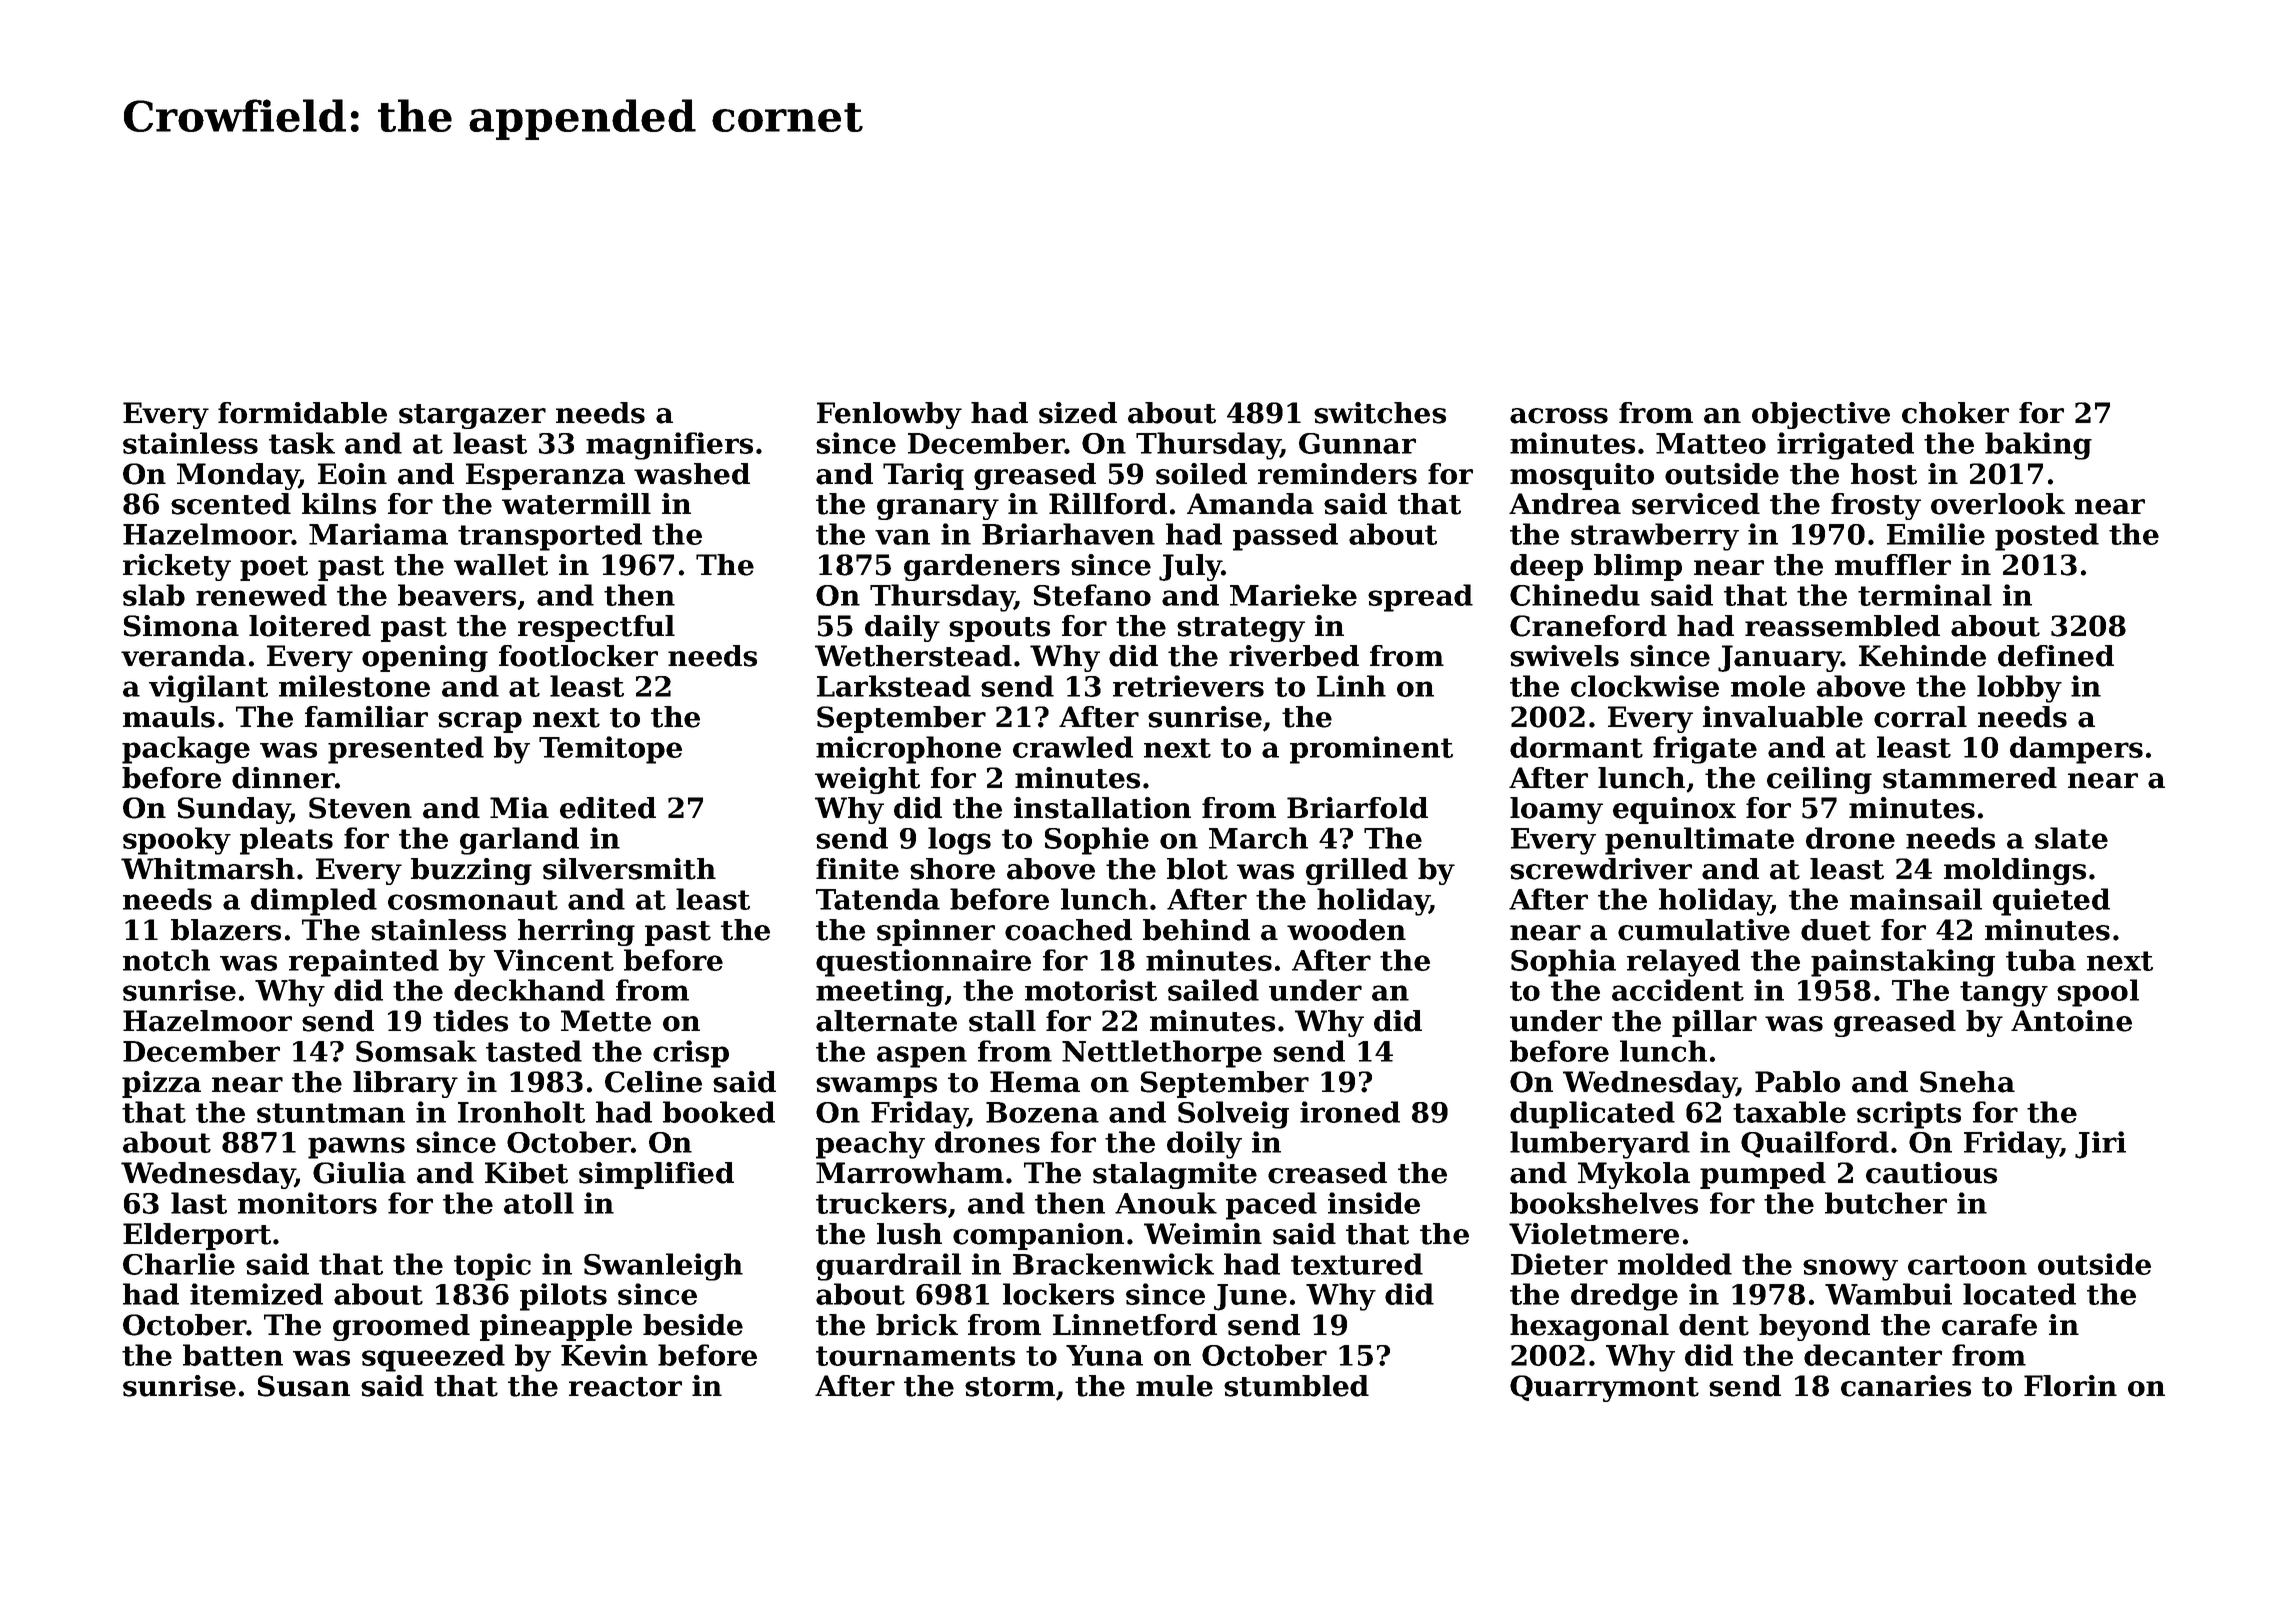  I want to click on atoll, so click(539, 1203).
